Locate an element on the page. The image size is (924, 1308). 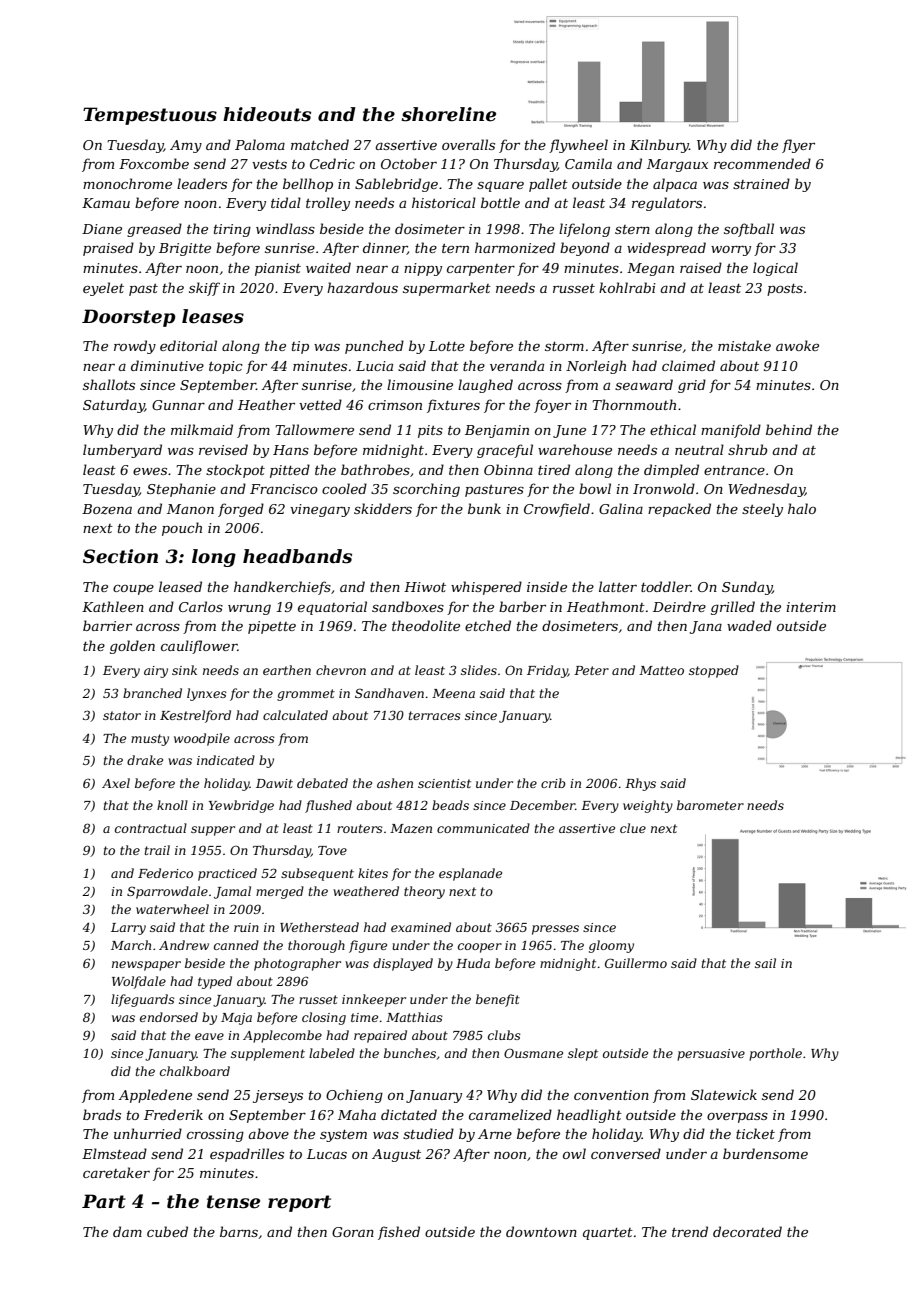
tired is located at coordinates (554, 469).
